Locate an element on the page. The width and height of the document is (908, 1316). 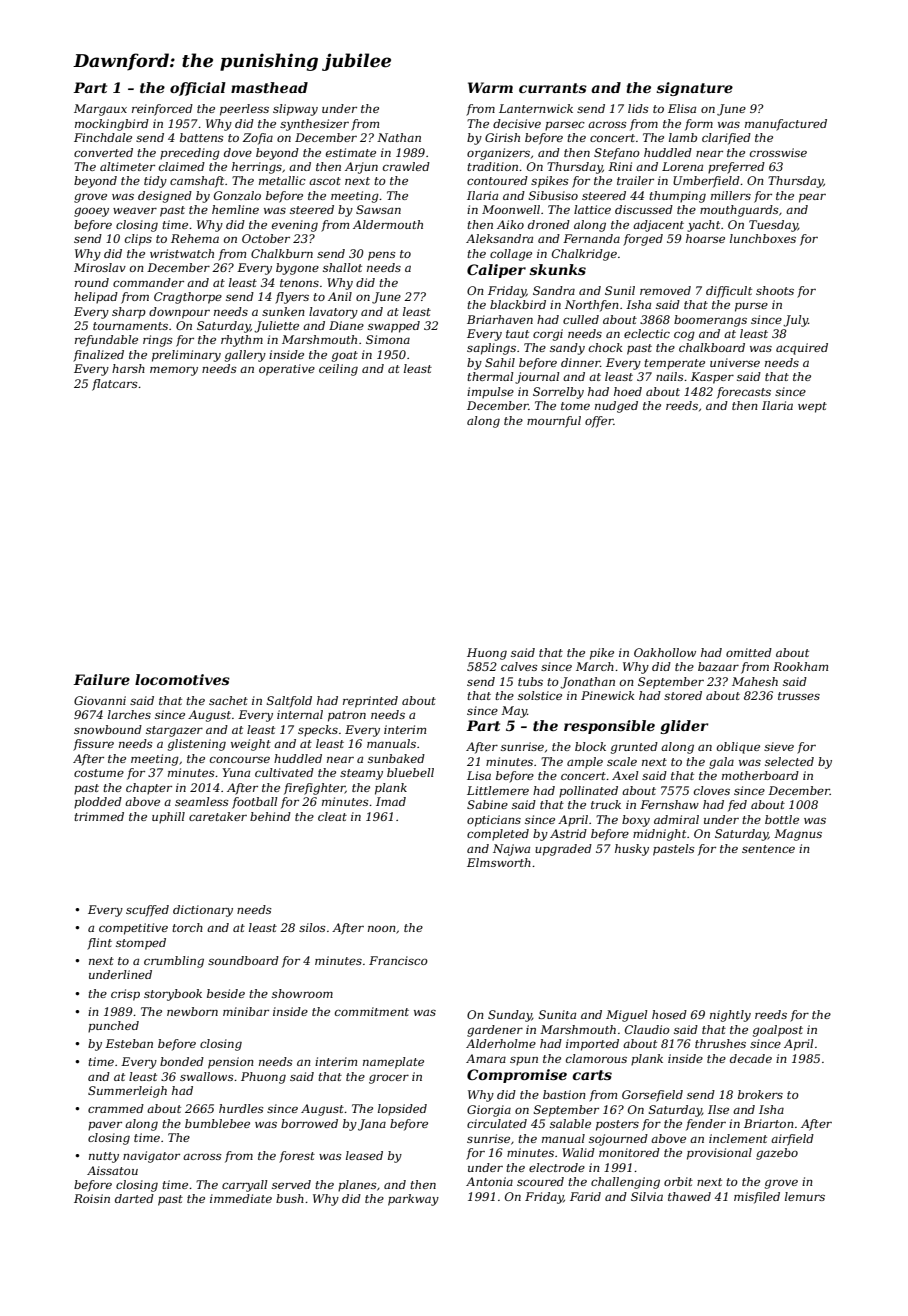
paver is located at coordinates (105, 1126).
